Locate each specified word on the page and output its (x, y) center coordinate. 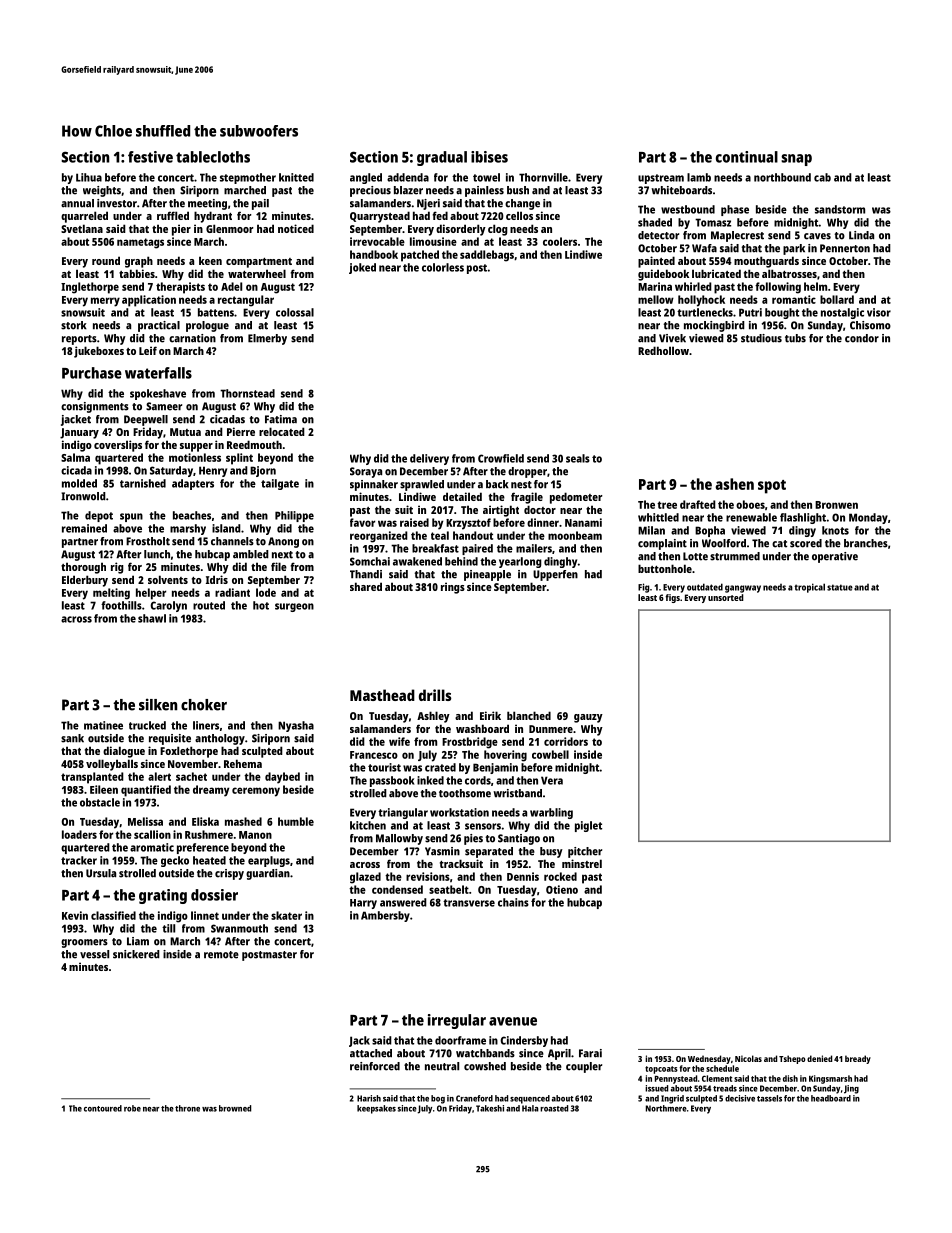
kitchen (368, 825)
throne (187, 1108)
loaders (79, 834)
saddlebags (487, 256)
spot (772, 487)
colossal (295, 312)
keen (210, 260)
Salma (75, 457)
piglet (588, 826)
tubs (795, 338)
